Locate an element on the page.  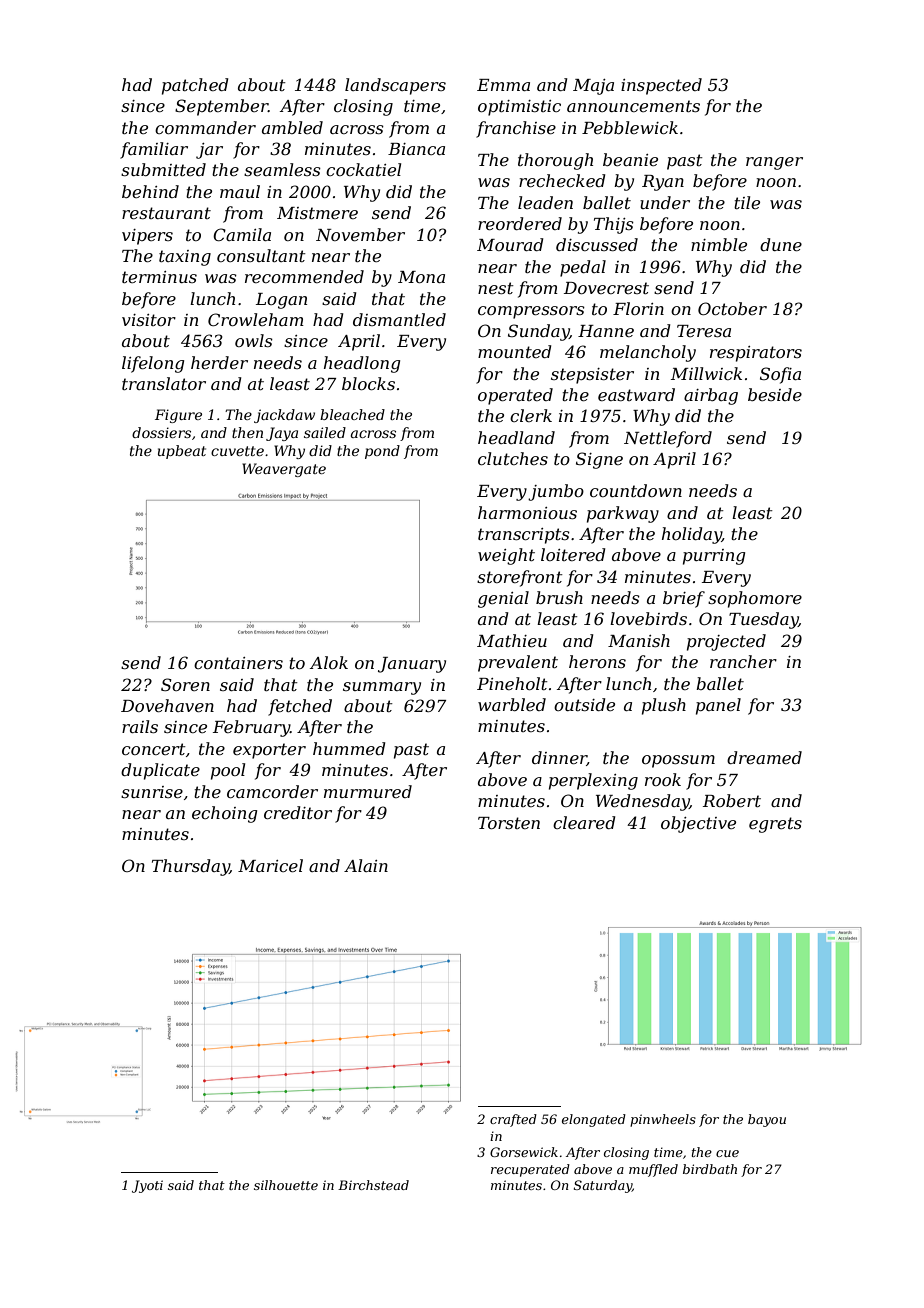
crafted is located at coordinates (513, 1120).
